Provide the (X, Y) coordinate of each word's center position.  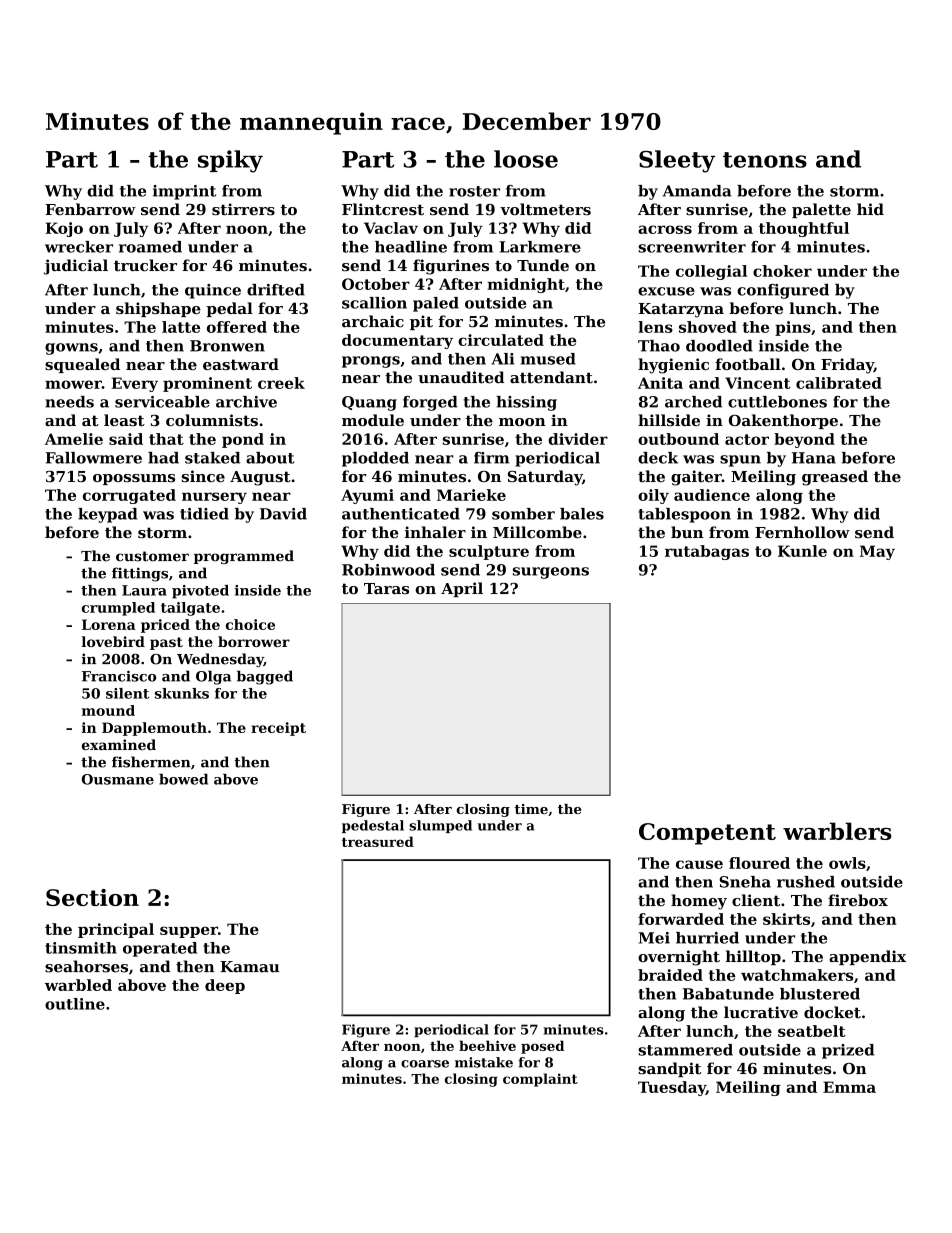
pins (793, 328)
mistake (484, 1062)
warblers (837, 831)
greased (835, 478)
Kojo (64, 229)
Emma (849, 1087)
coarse (425, 1064)
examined (119, 744)
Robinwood (388, 570)
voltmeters (545, 209)
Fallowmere (93, 458)
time (531, 809)
